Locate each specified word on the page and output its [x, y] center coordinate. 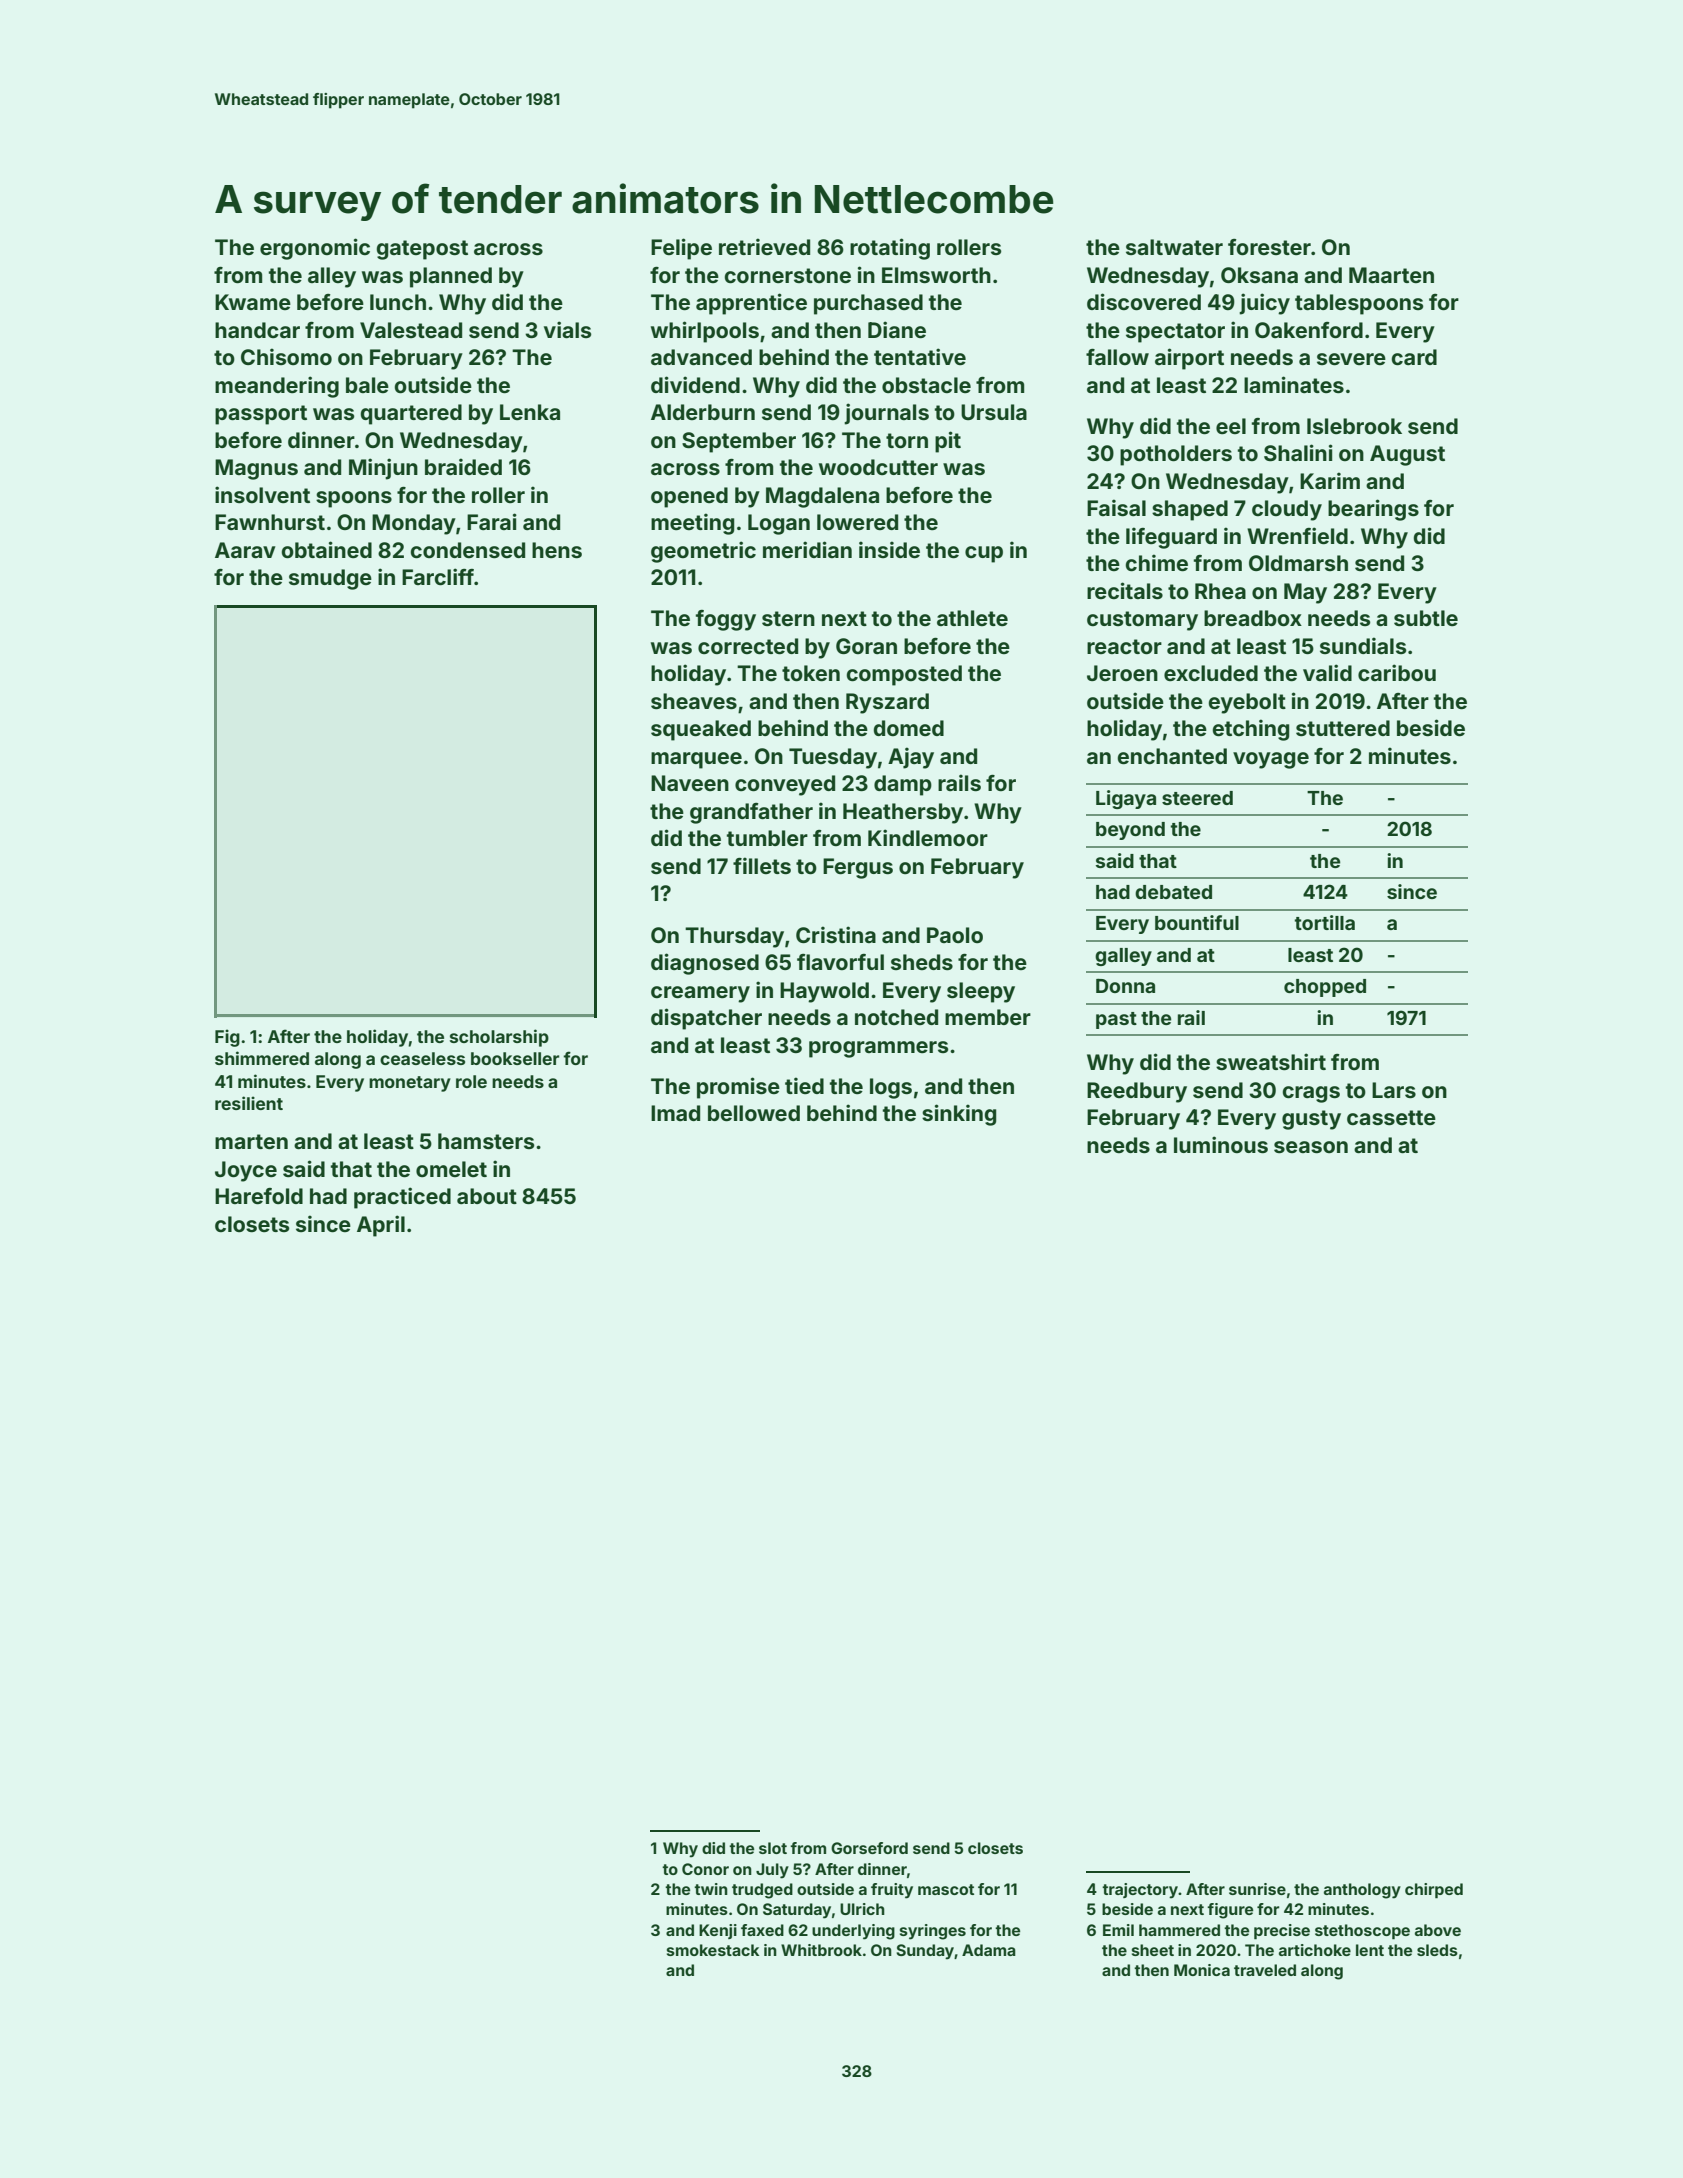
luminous [1221, 1144]
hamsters [486, 1141]
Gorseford [869, 1848]
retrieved [764, 246]
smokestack [713, 1950]
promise [738, 1088]
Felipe [681, 249]
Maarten [1391, 275]
